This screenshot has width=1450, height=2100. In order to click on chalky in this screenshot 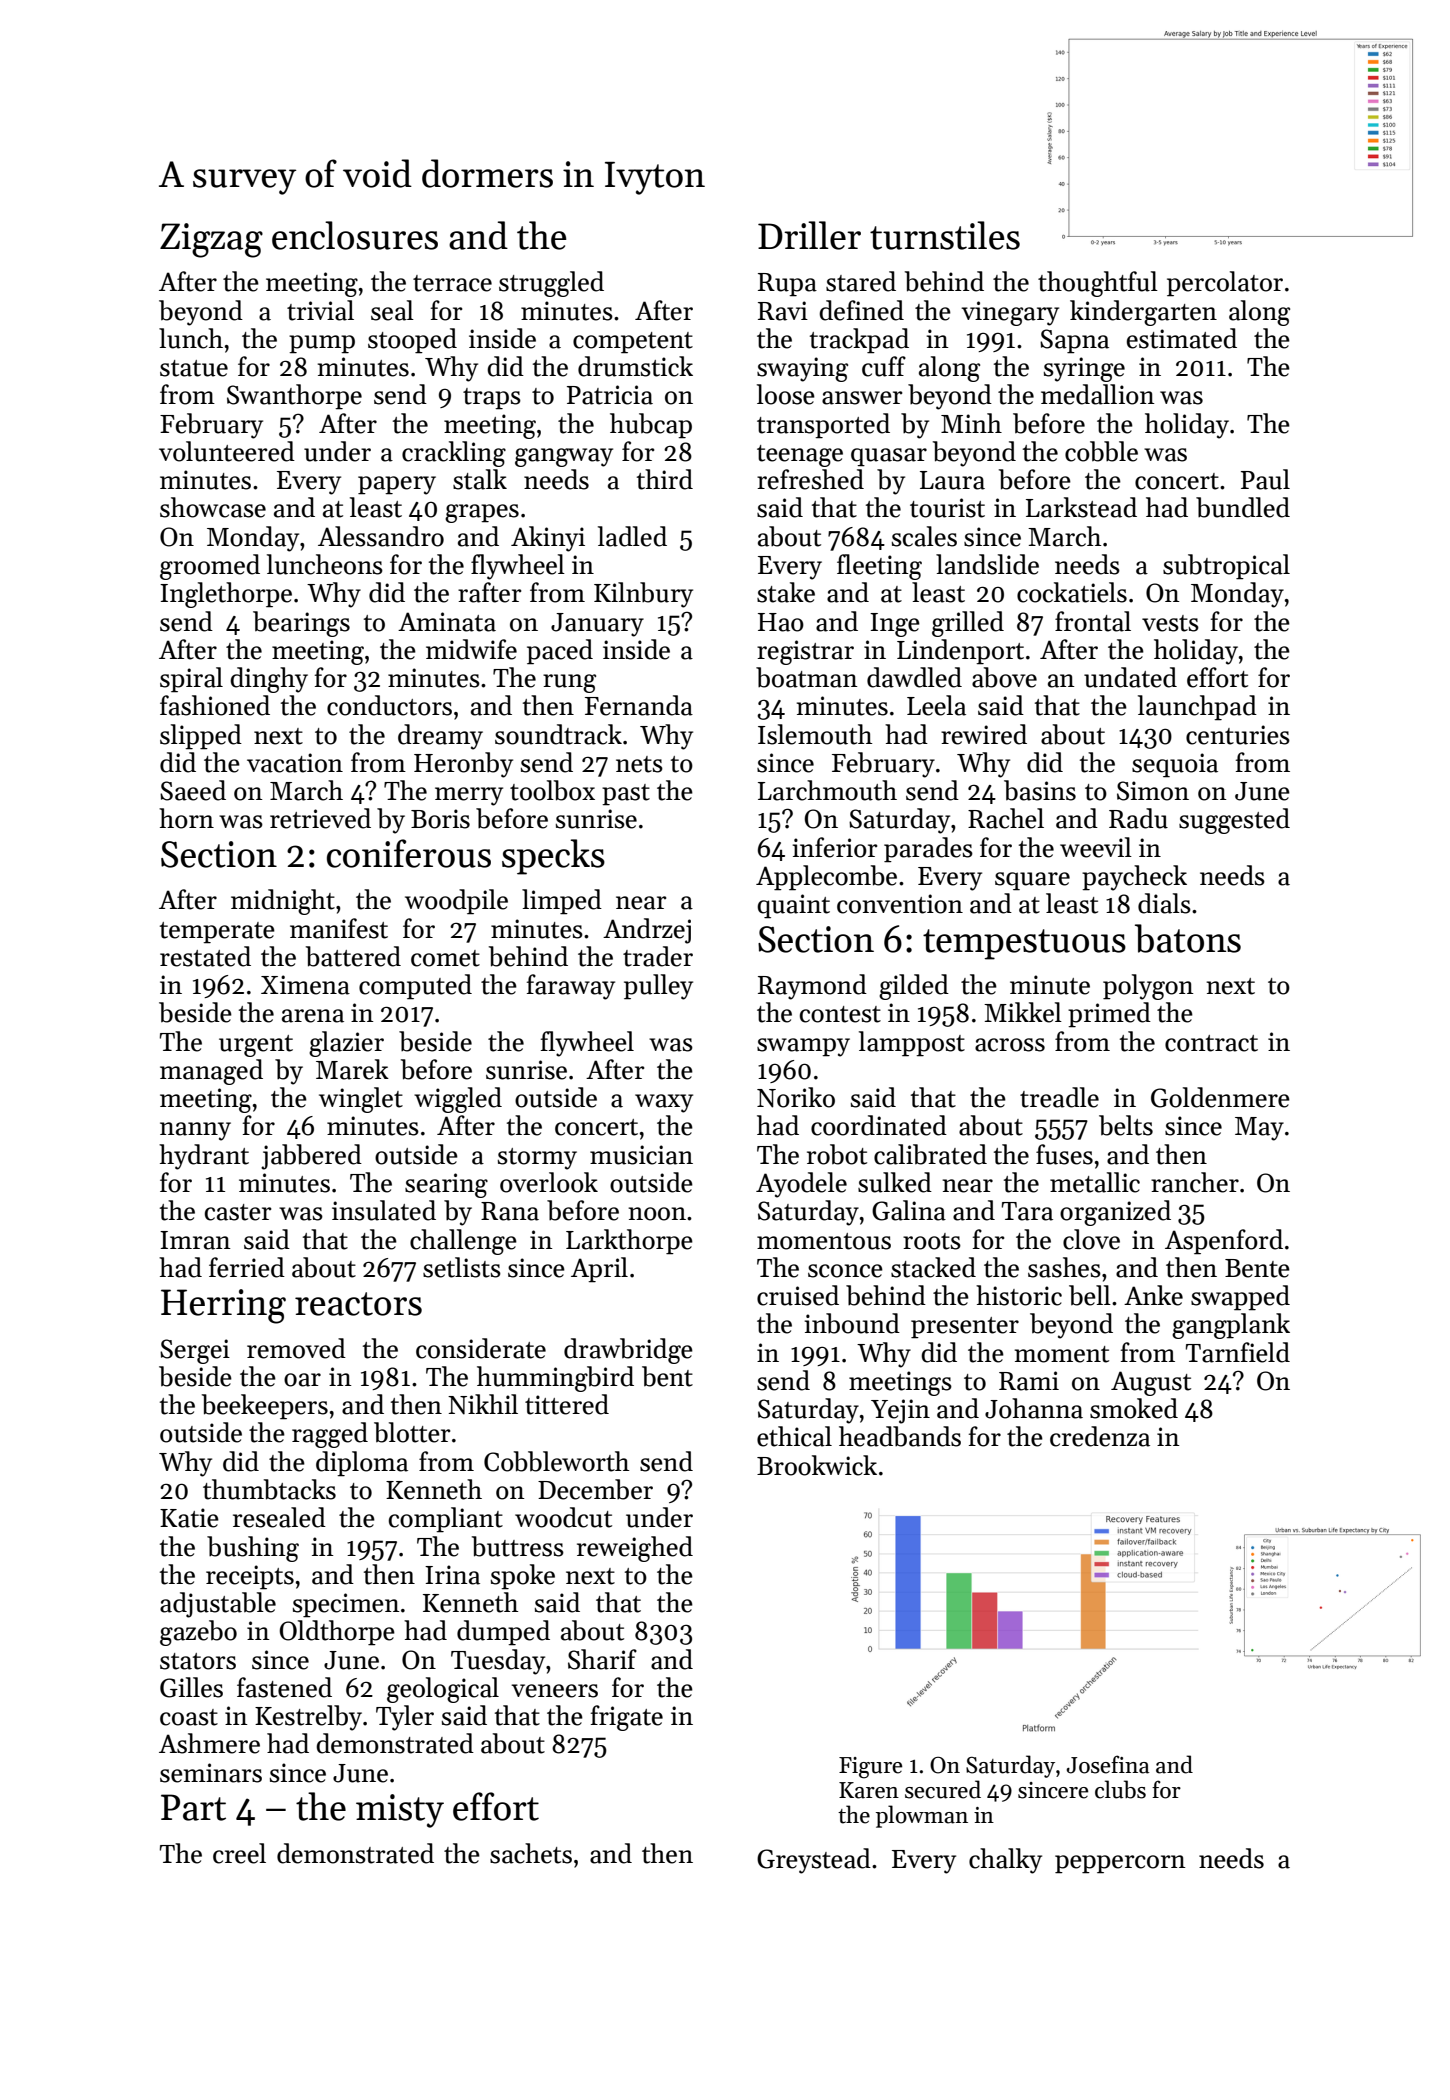, I will do `click(1005, 1861)`.
